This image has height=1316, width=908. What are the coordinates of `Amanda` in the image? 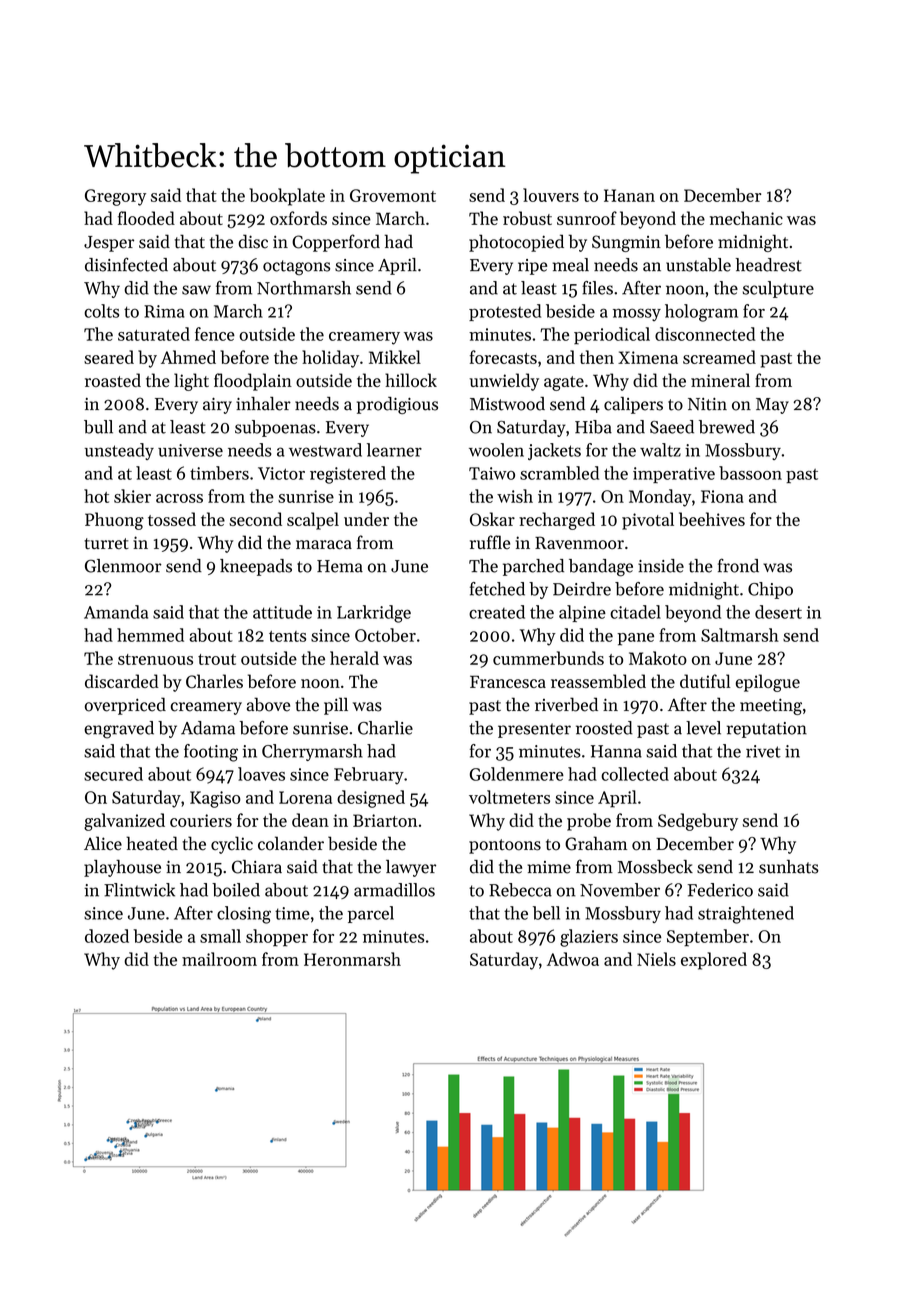 It's located at (116, 612).
